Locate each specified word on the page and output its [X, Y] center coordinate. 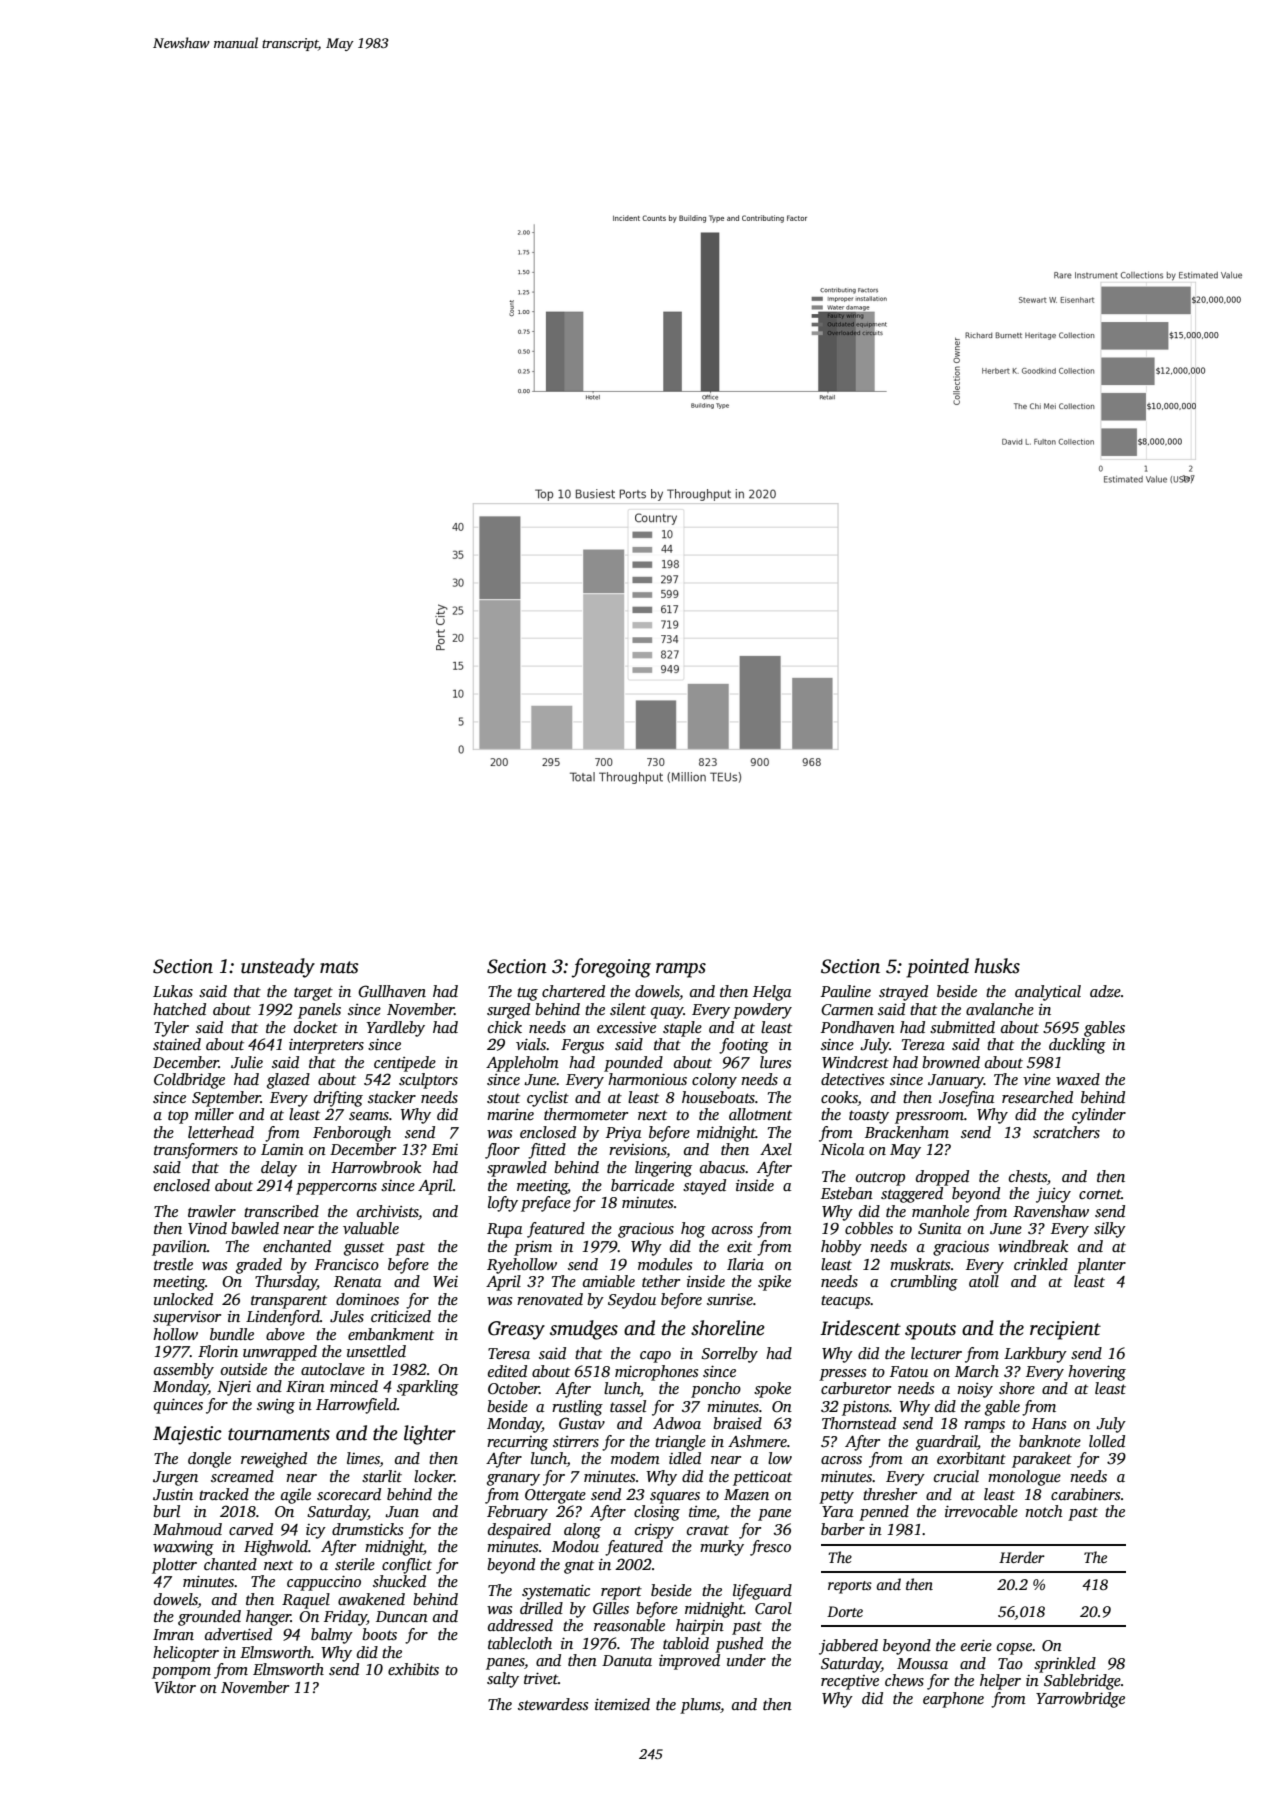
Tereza [923, 1044]
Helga [772, 993]
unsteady [278, 968]
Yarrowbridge [1080, 1700]
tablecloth [520, 1643]
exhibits [413, 1669]
